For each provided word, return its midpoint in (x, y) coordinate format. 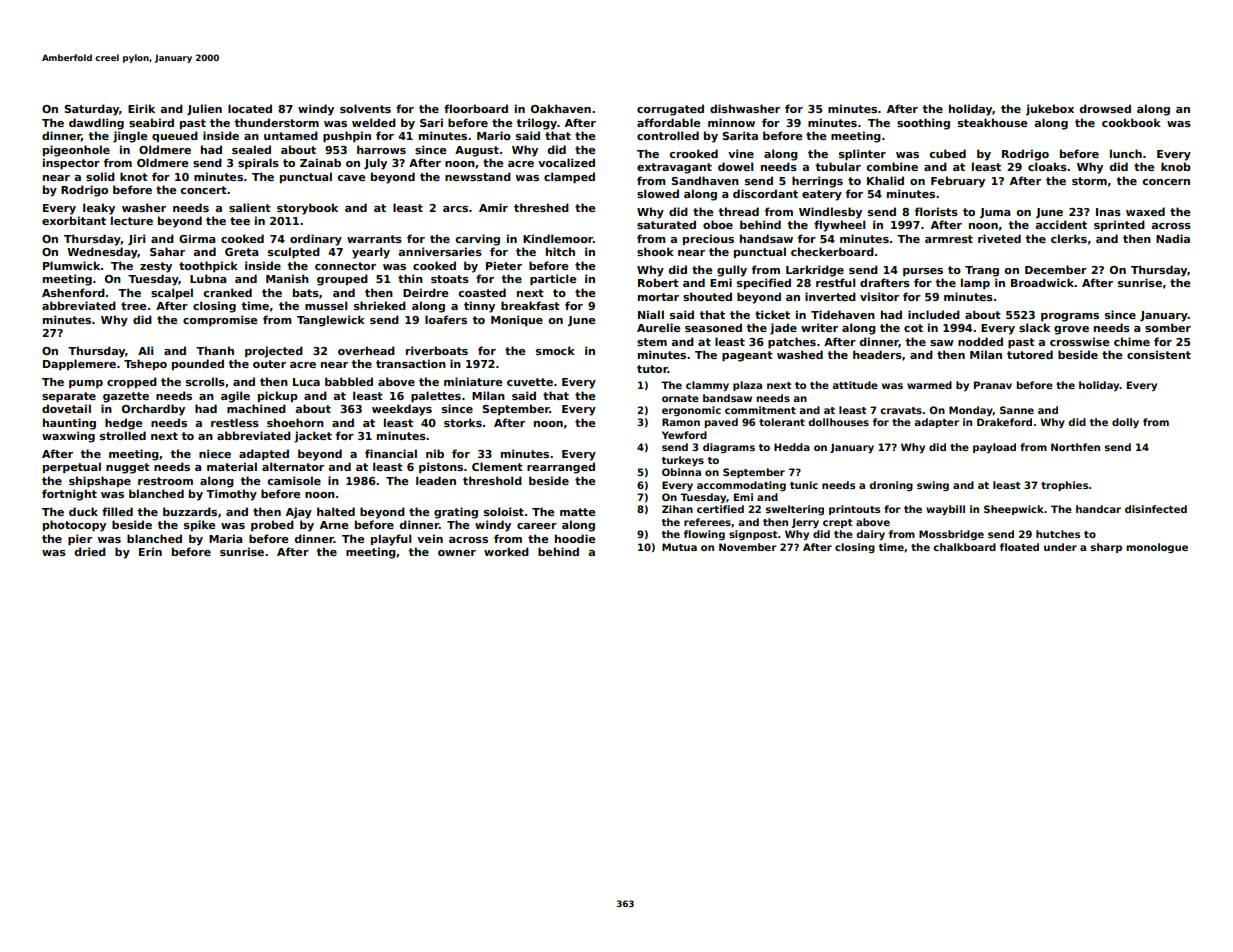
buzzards (190, 511)
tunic (804, 485)
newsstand (478, 176)
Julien (204, 109)
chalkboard (964, 547)
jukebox (1050, 110)
